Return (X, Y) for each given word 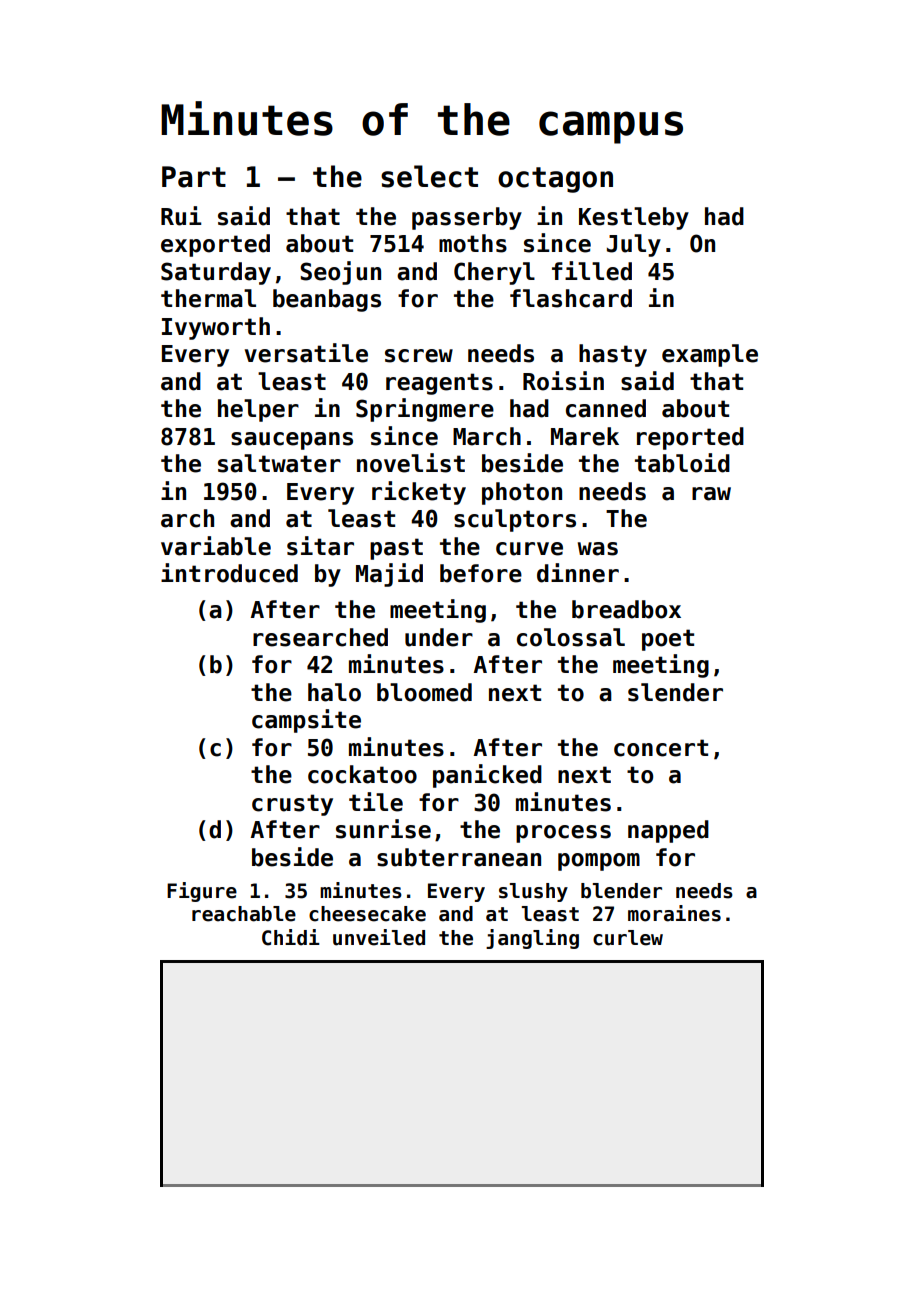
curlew (628, 938)
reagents (439, 384)
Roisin (563, 381)
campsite (306, 721)
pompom (599, 862)
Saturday (216, 273)
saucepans (292, 441)
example (710, 355)
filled (592, 271)
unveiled (379, 937)
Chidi (291, 937)
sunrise (383, 829)
